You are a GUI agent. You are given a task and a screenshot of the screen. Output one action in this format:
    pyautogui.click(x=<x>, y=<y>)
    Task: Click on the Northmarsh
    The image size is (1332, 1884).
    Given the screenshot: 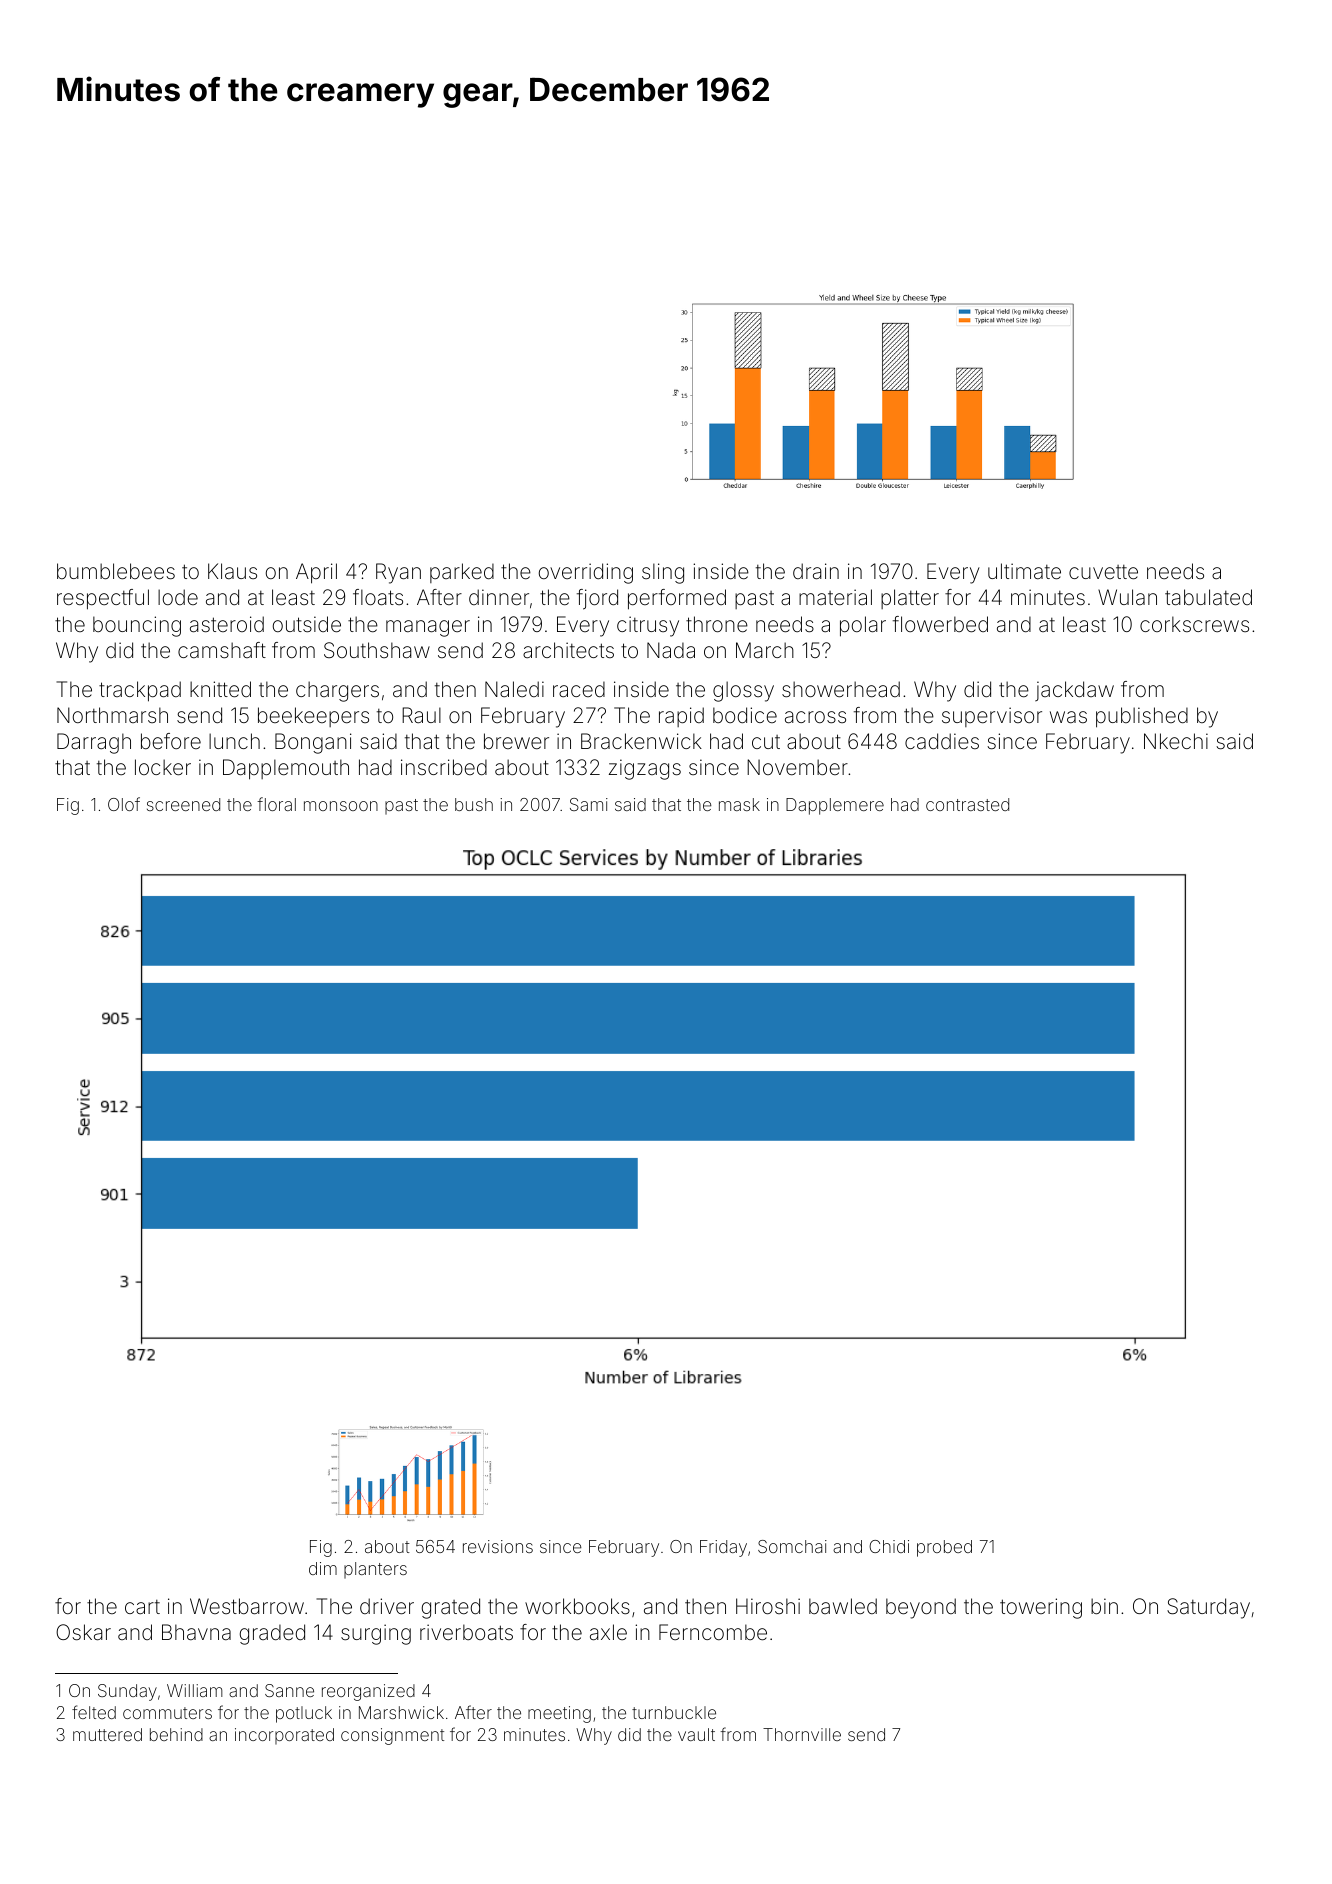 What is the action you would take?
    pyautogui.click(x=112, y=715)
